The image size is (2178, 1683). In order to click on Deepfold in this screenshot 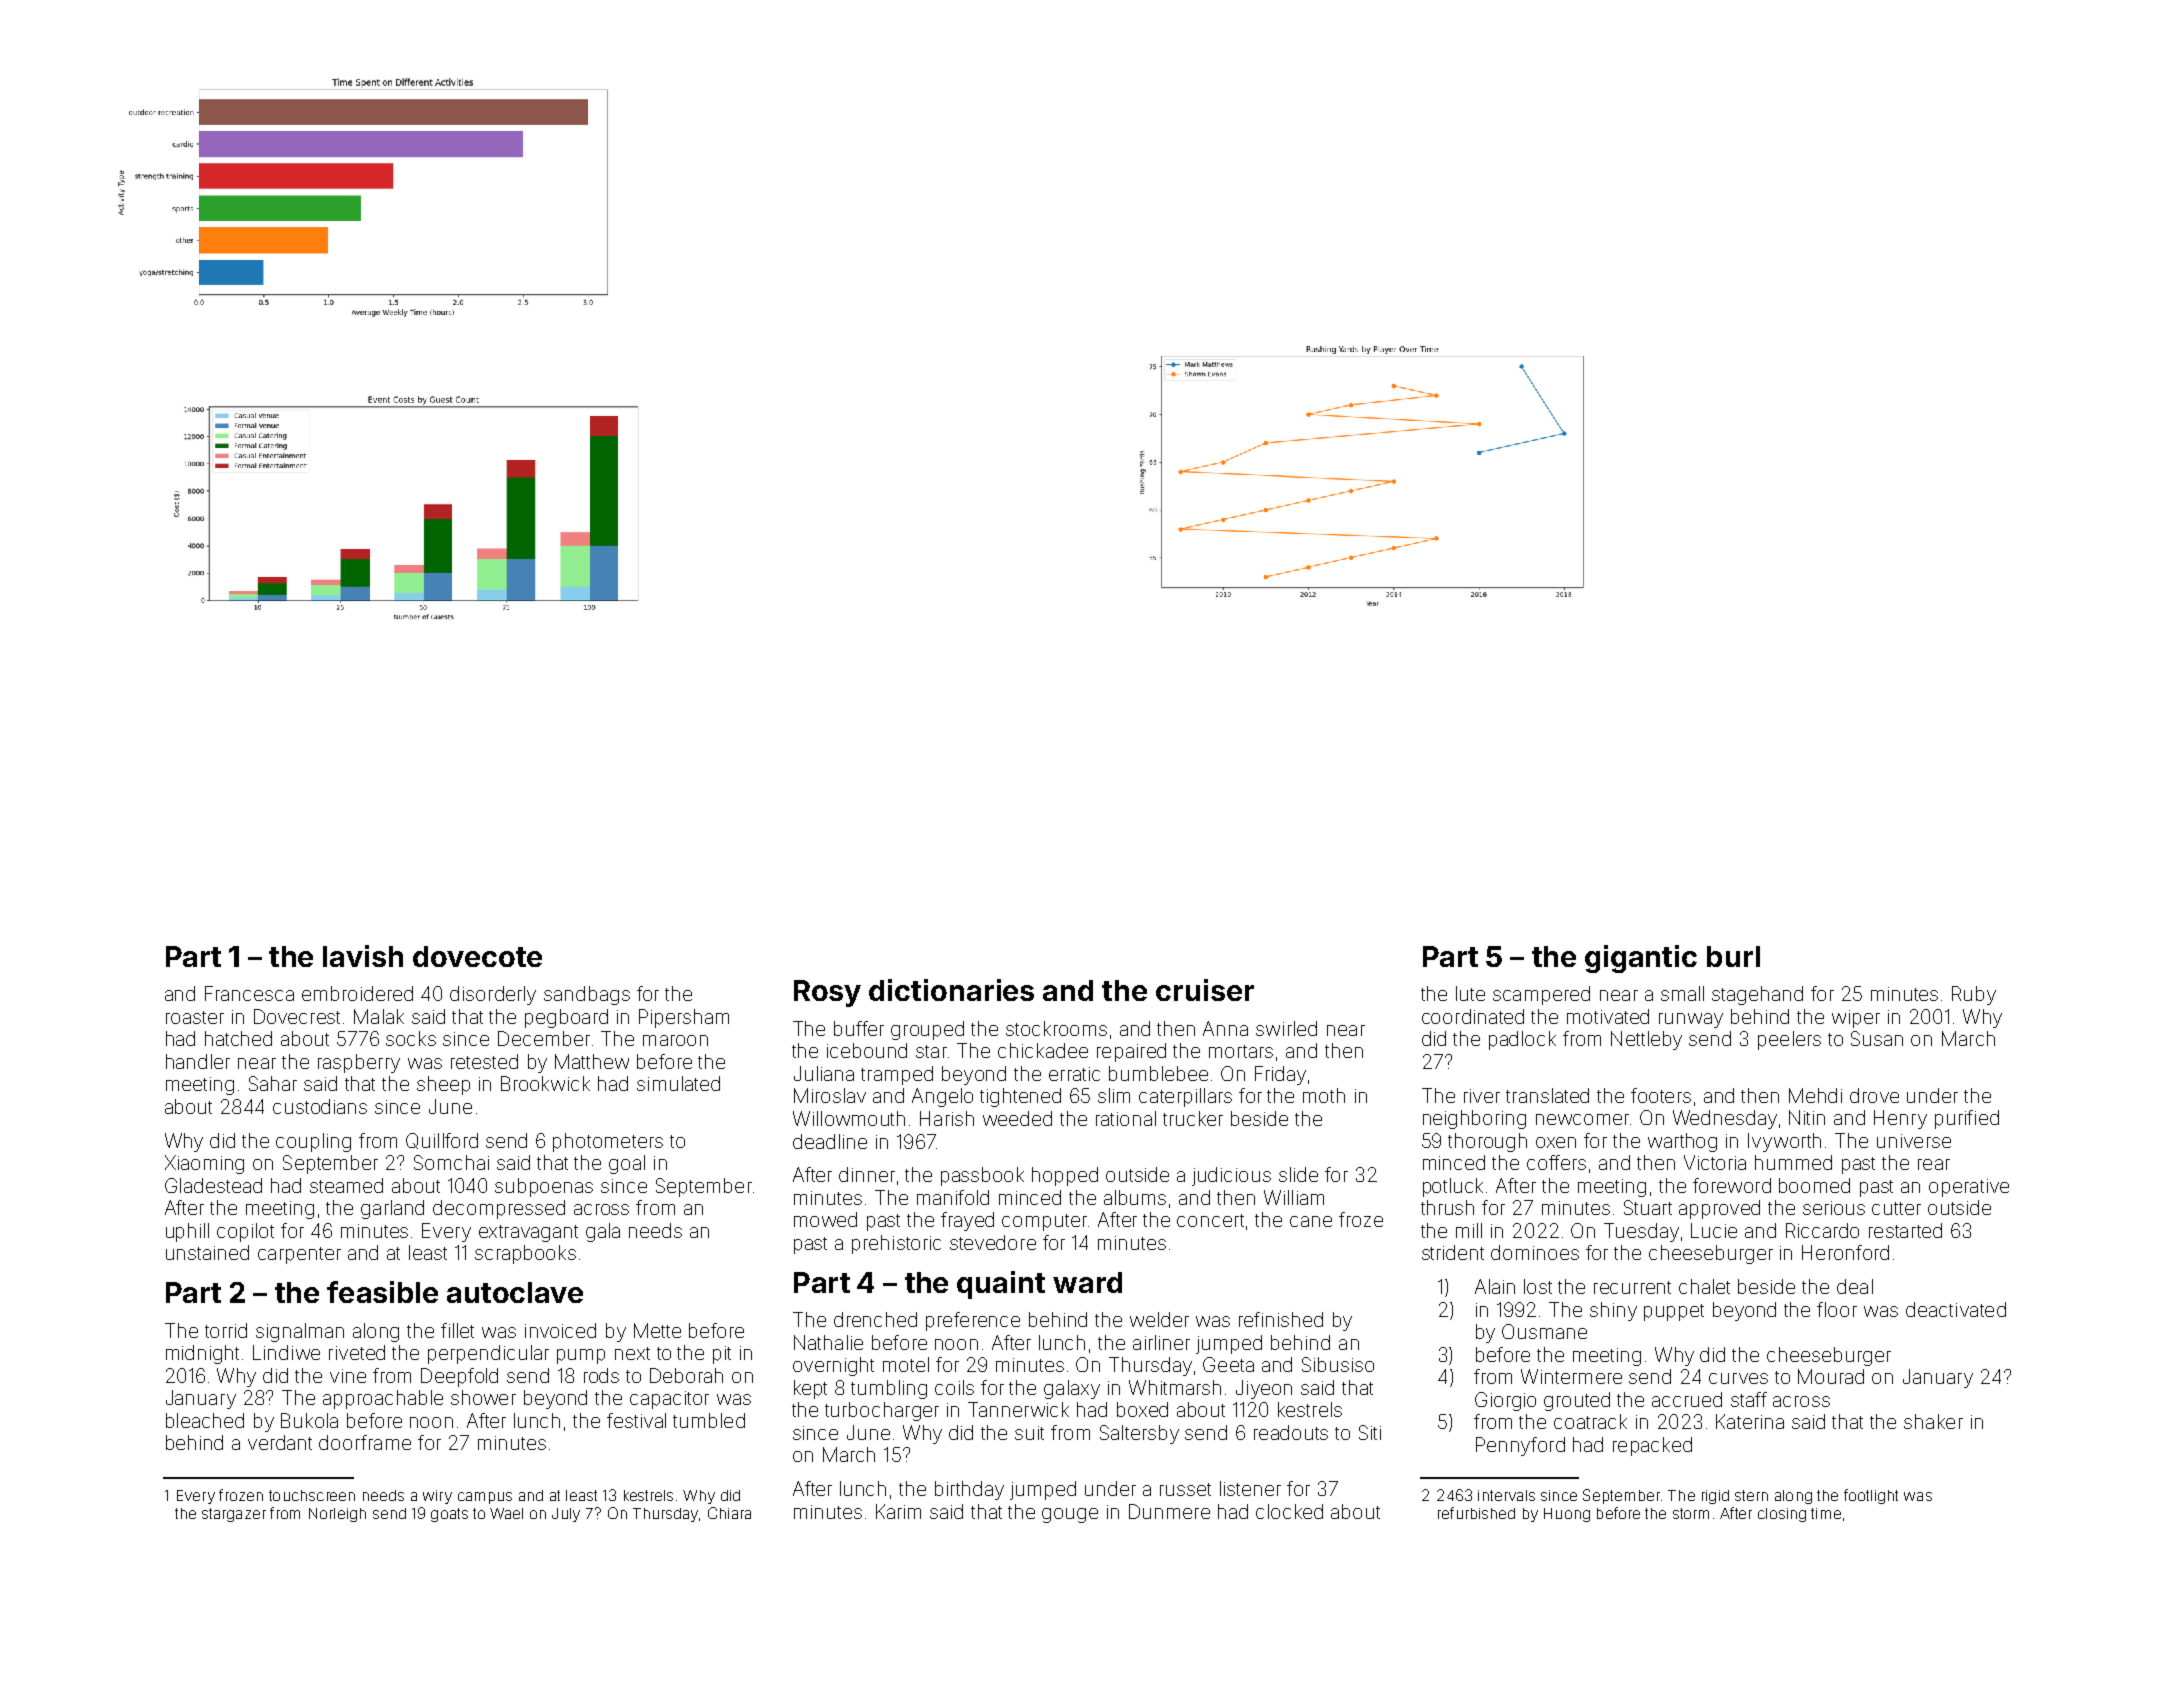, I will do `click(459, 1377)`.
